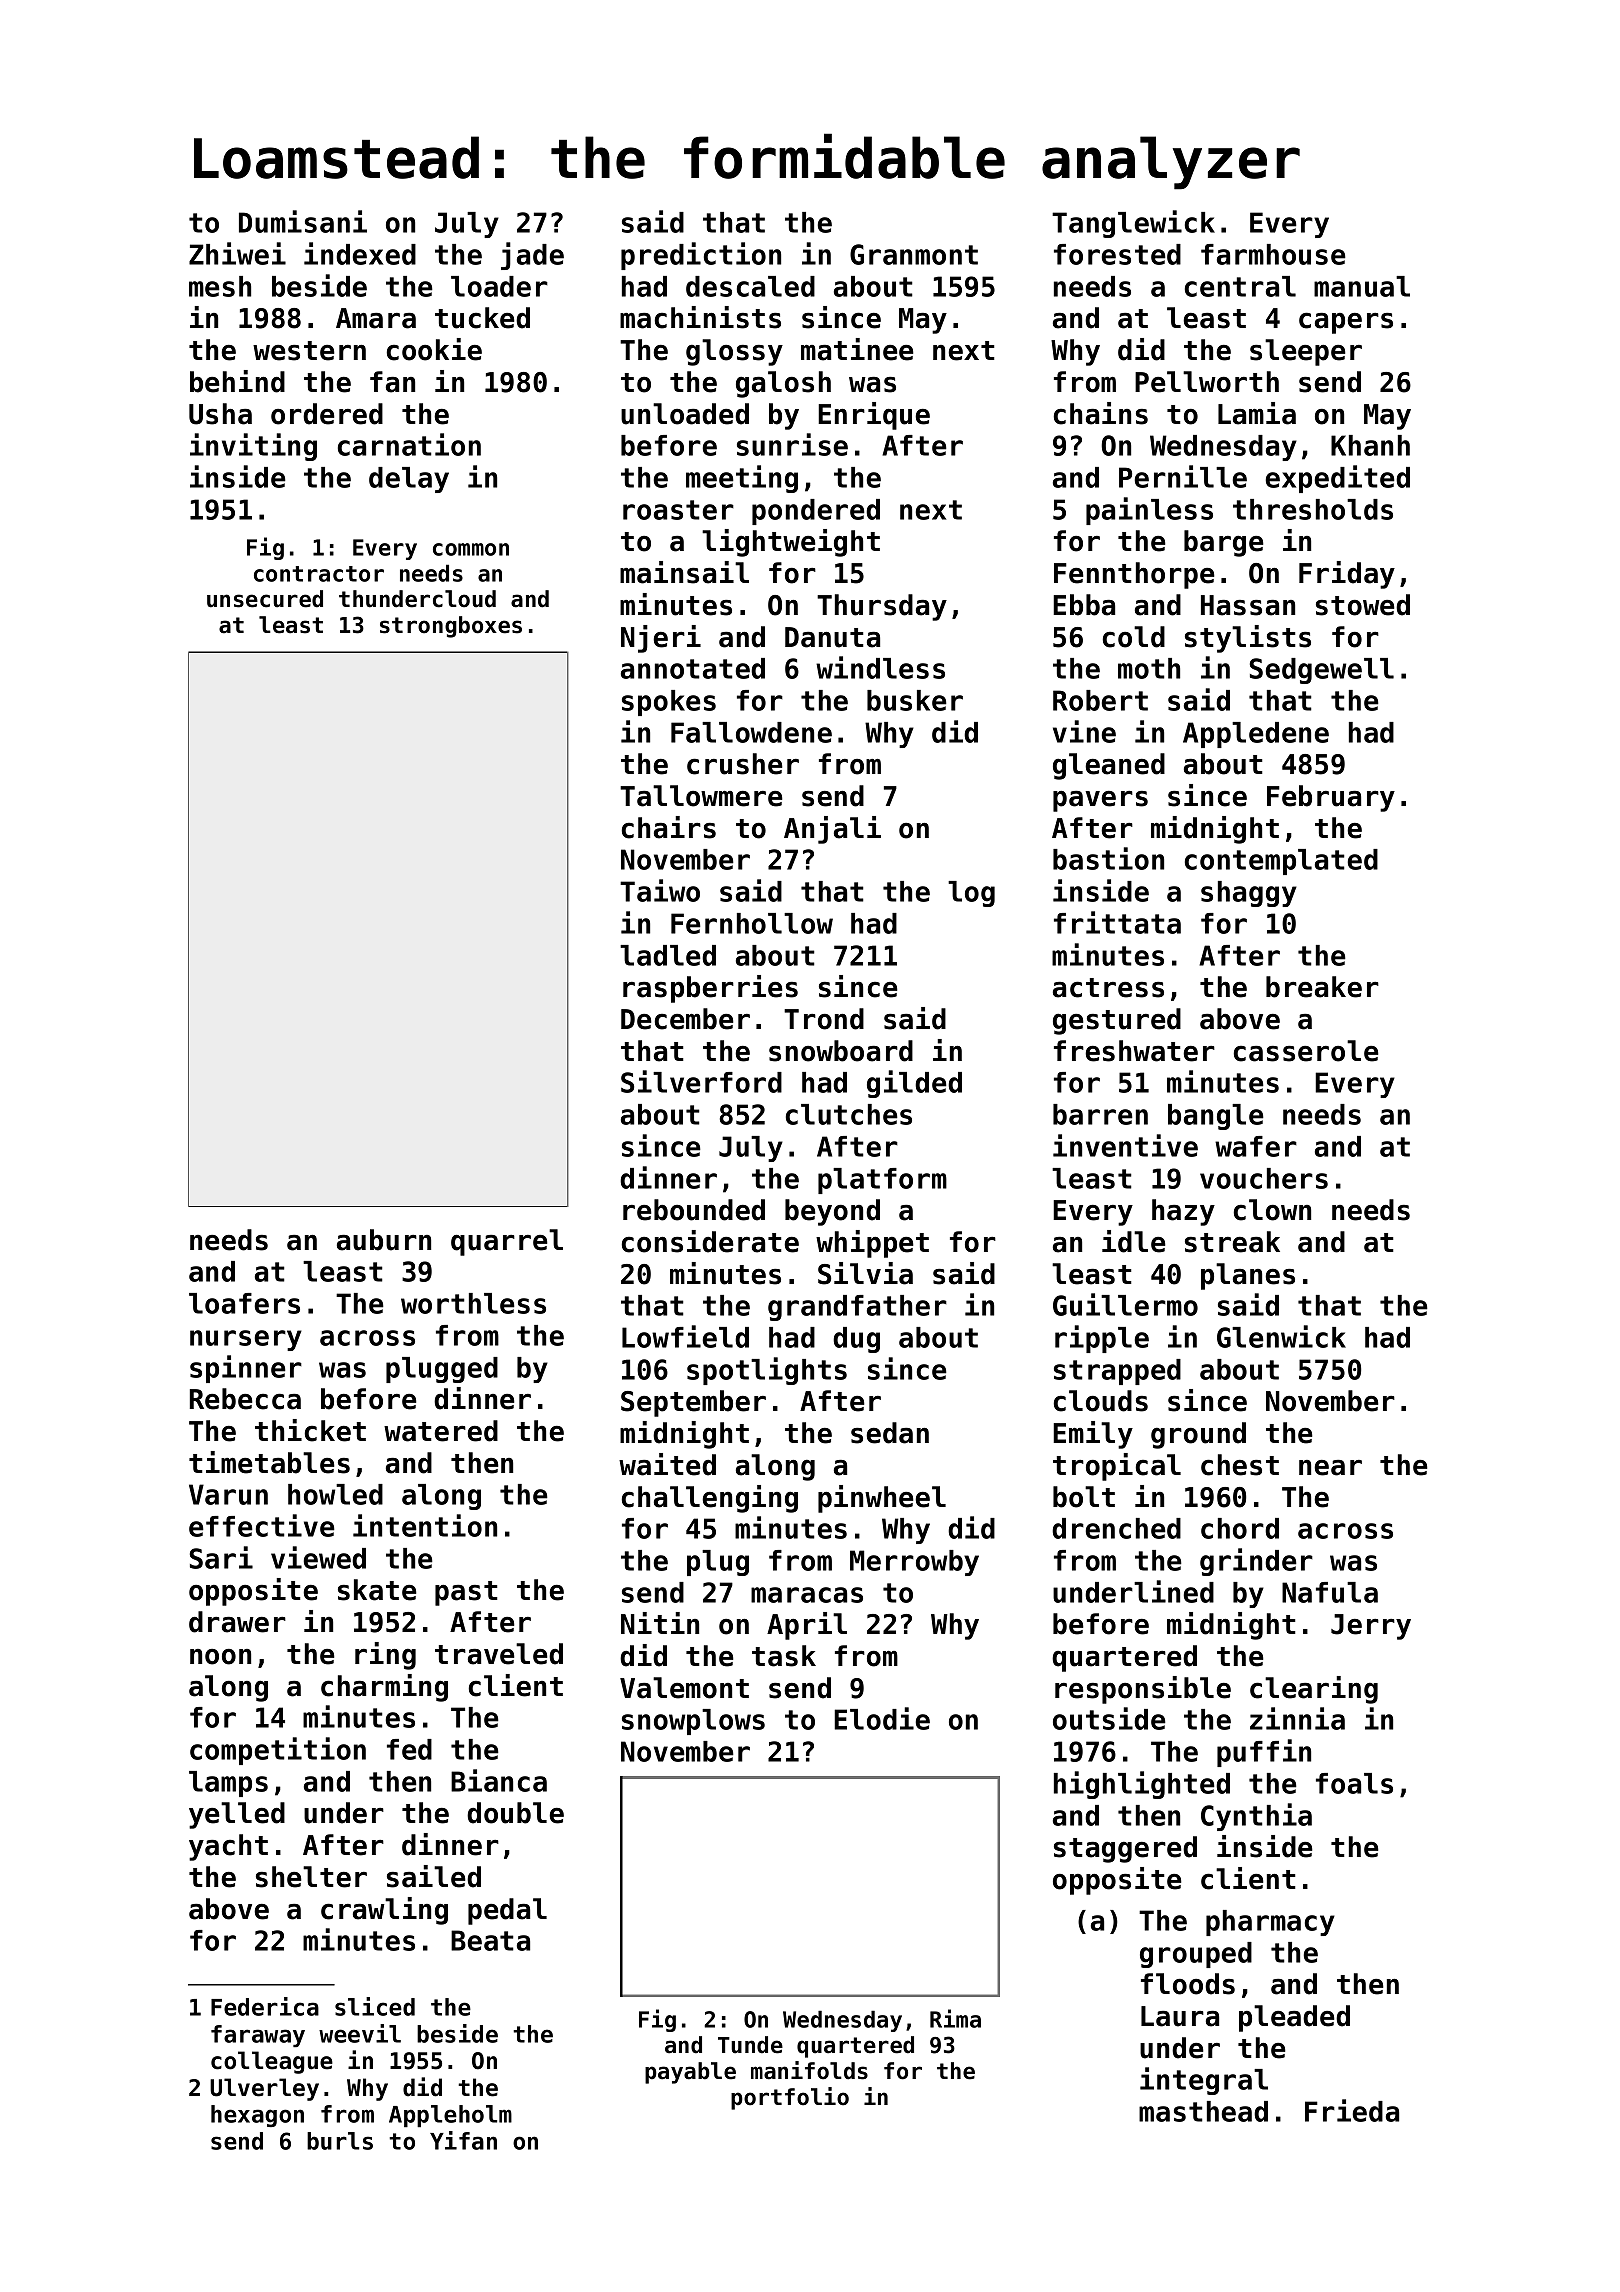  I want to click on maracas, so click(807, 1595).
